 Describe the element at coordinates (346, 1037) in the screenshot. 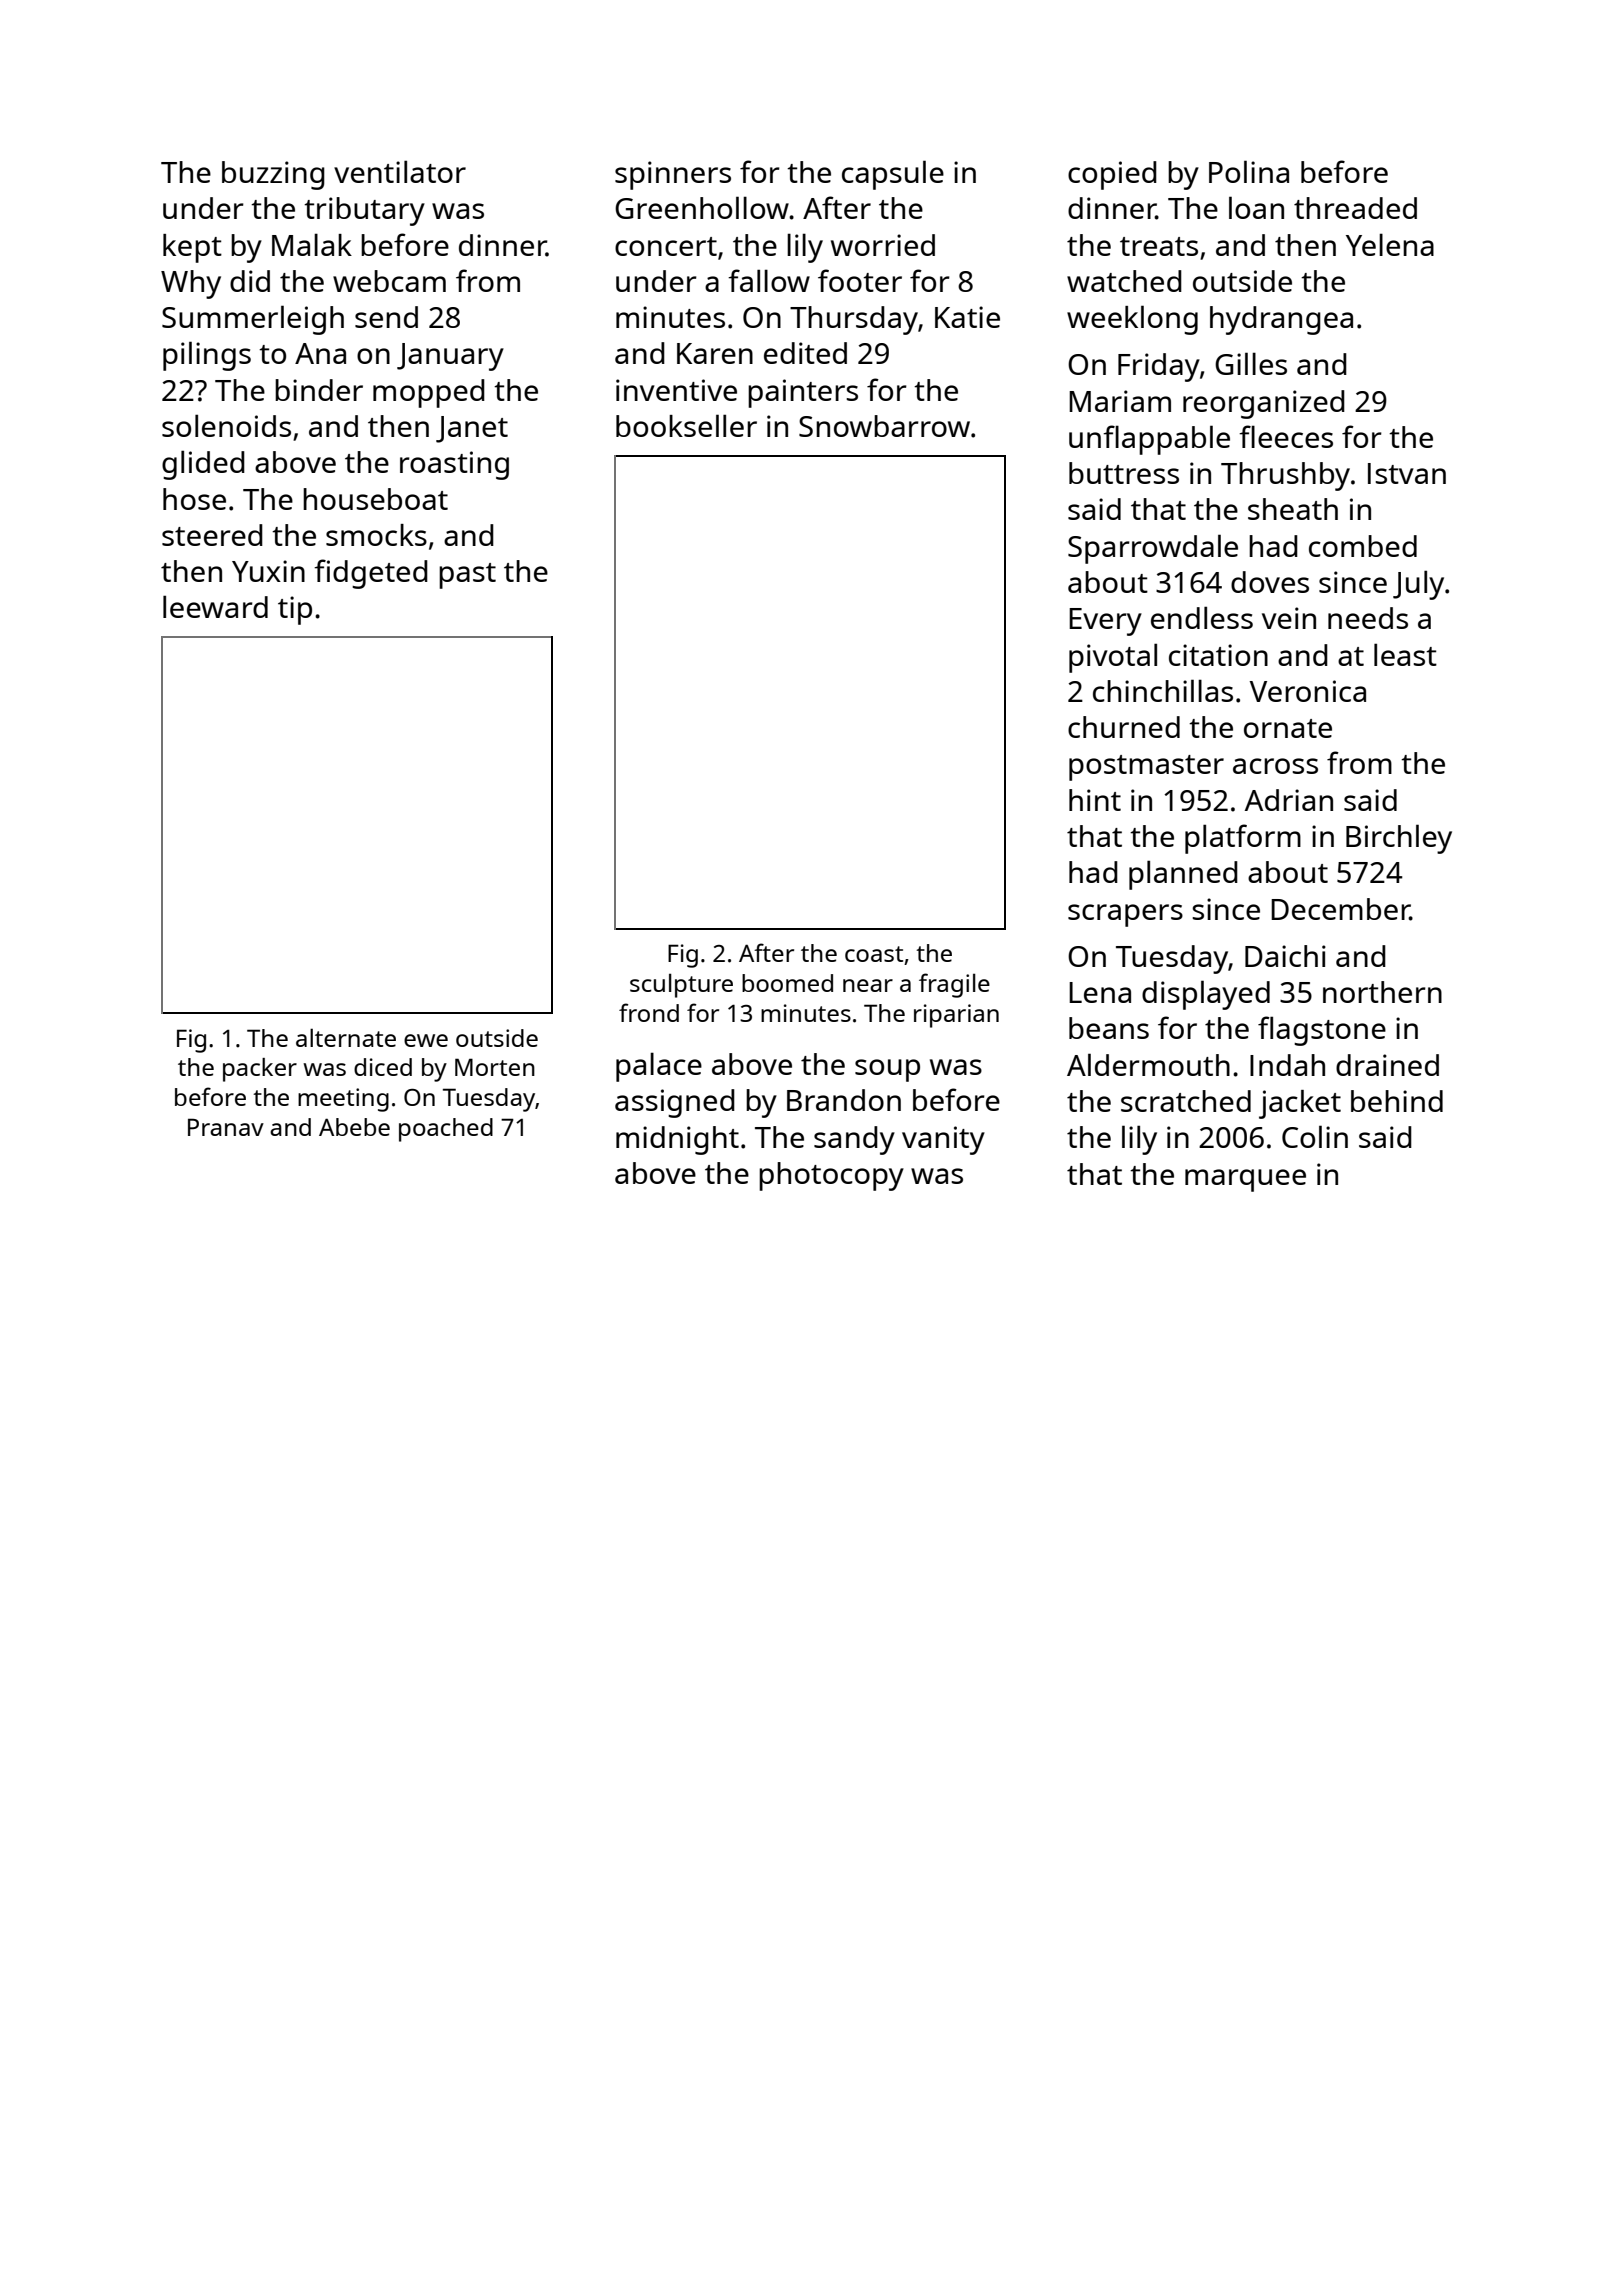

I see `alternate` at that location.
